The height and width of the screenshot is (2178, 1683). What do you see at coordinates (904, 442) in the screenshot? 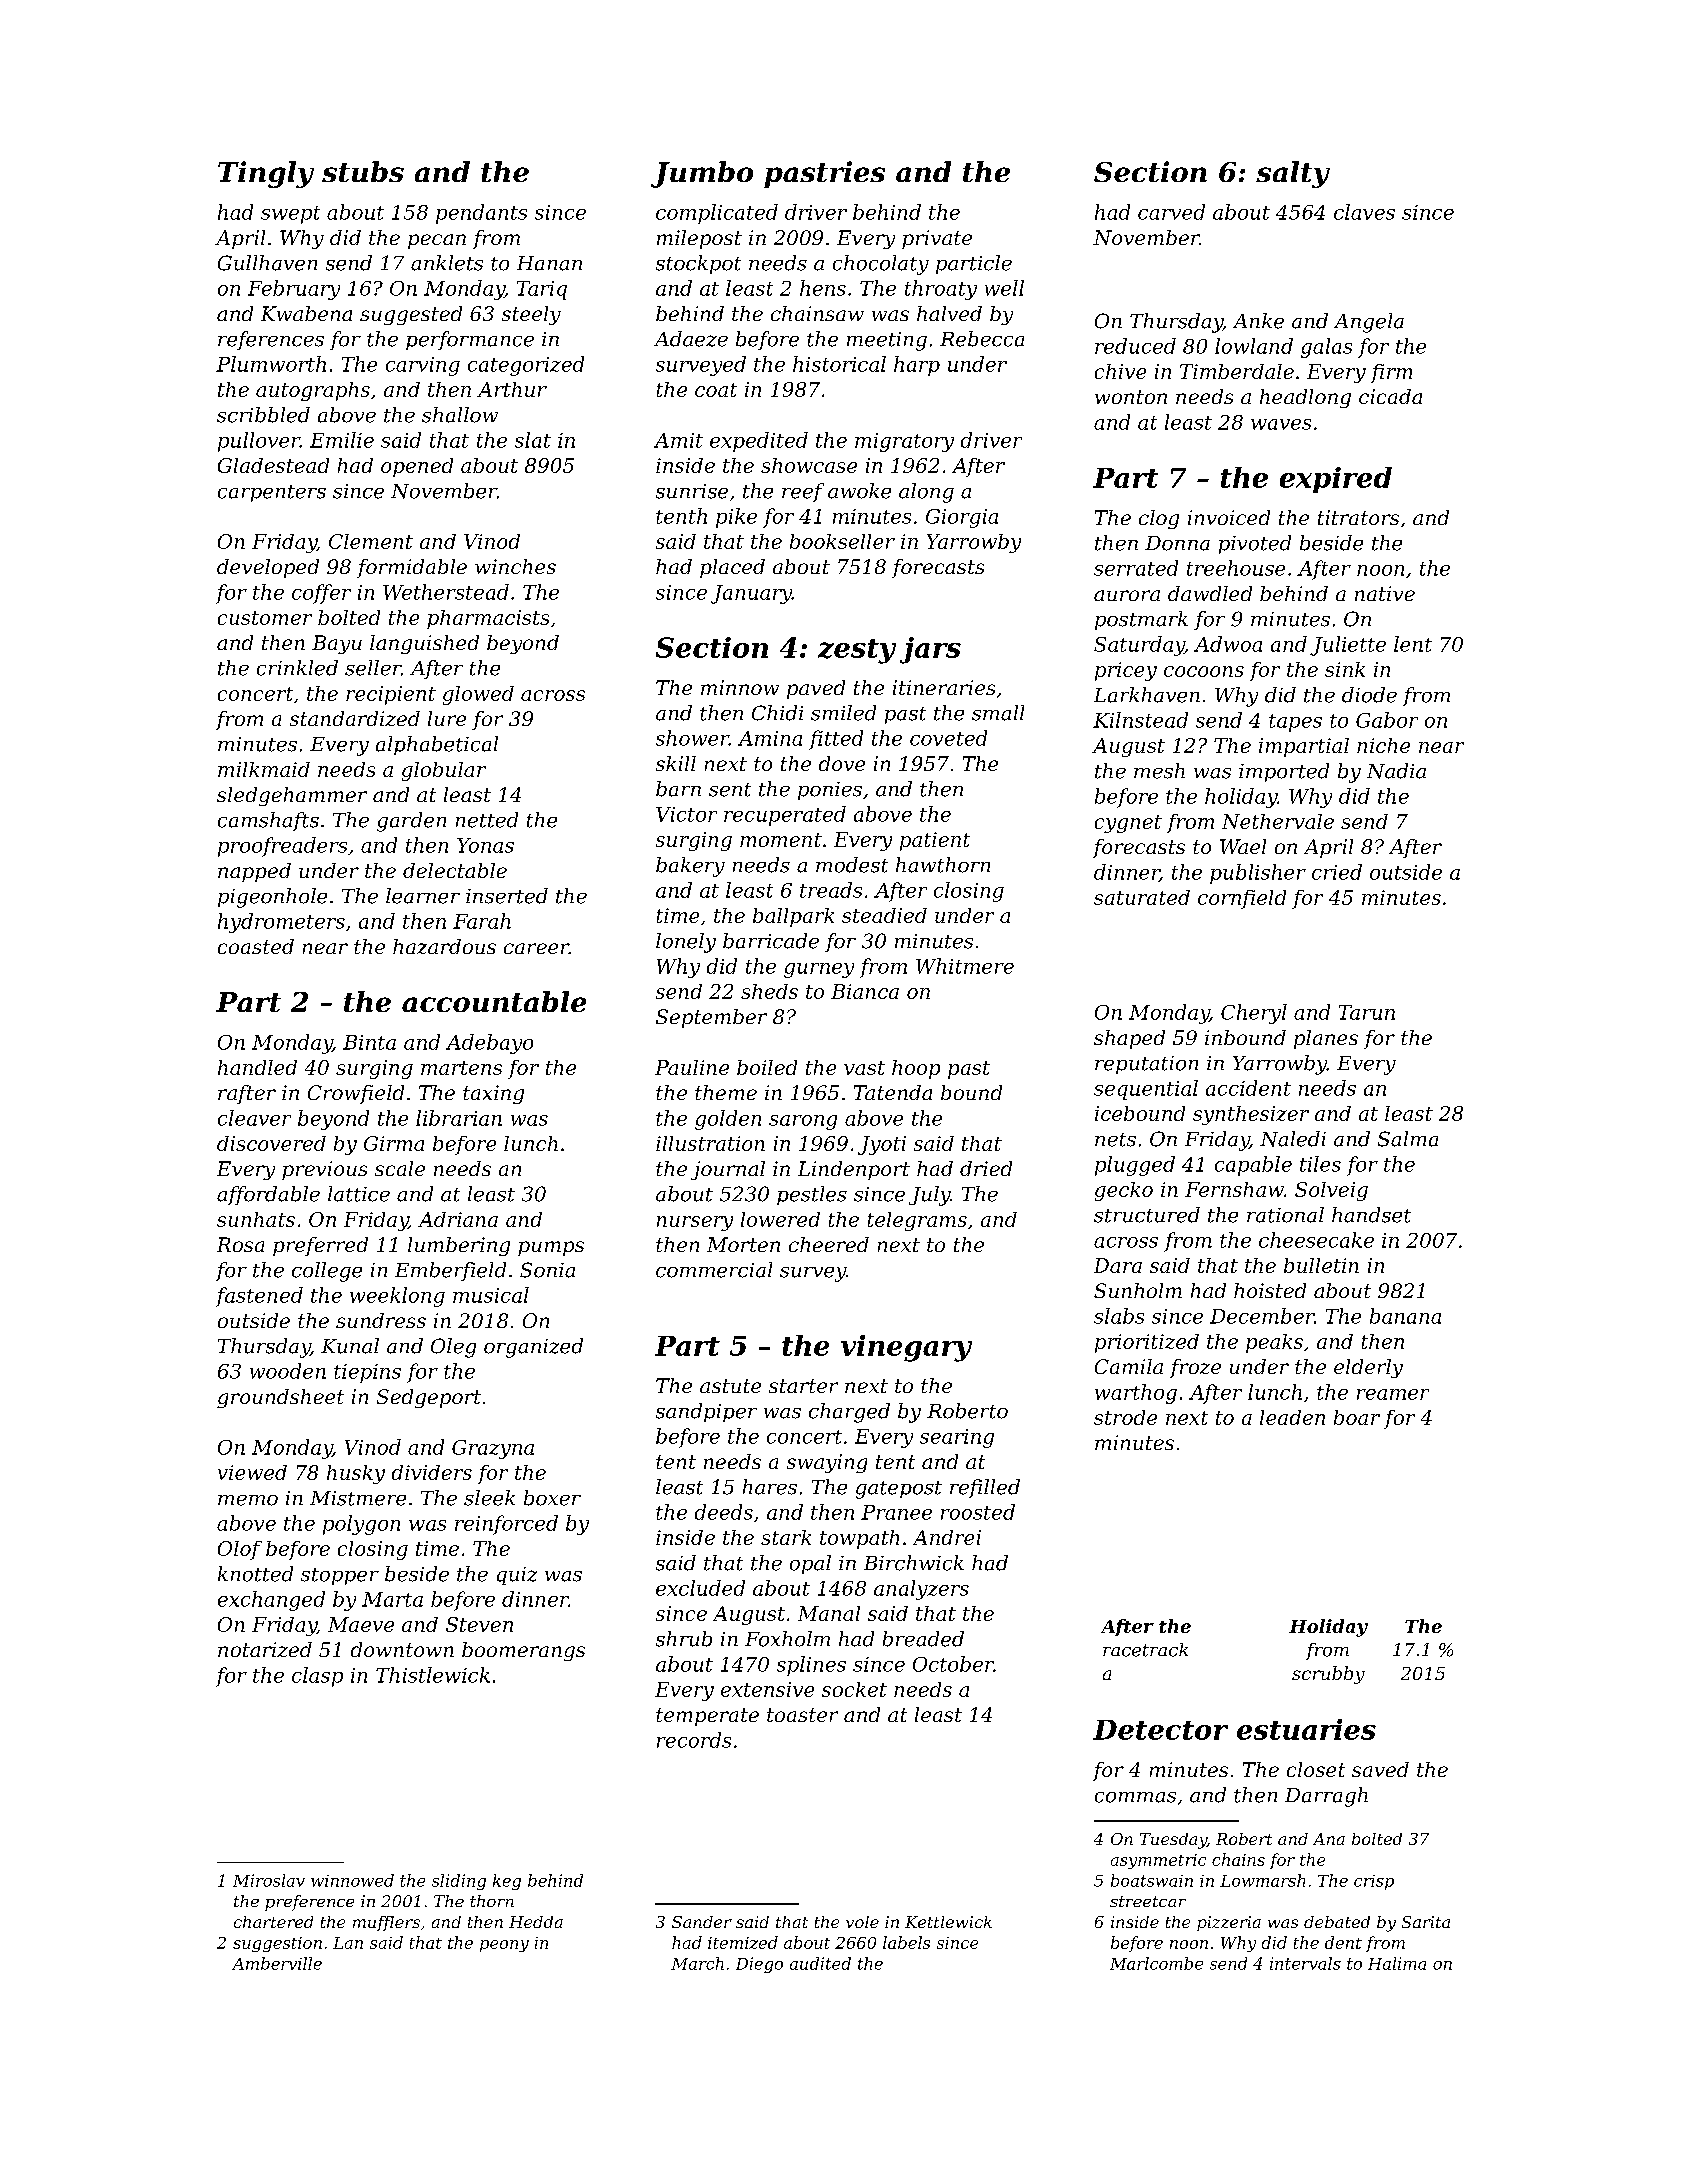
I see `migratory` at bounding box center [904, 442].
